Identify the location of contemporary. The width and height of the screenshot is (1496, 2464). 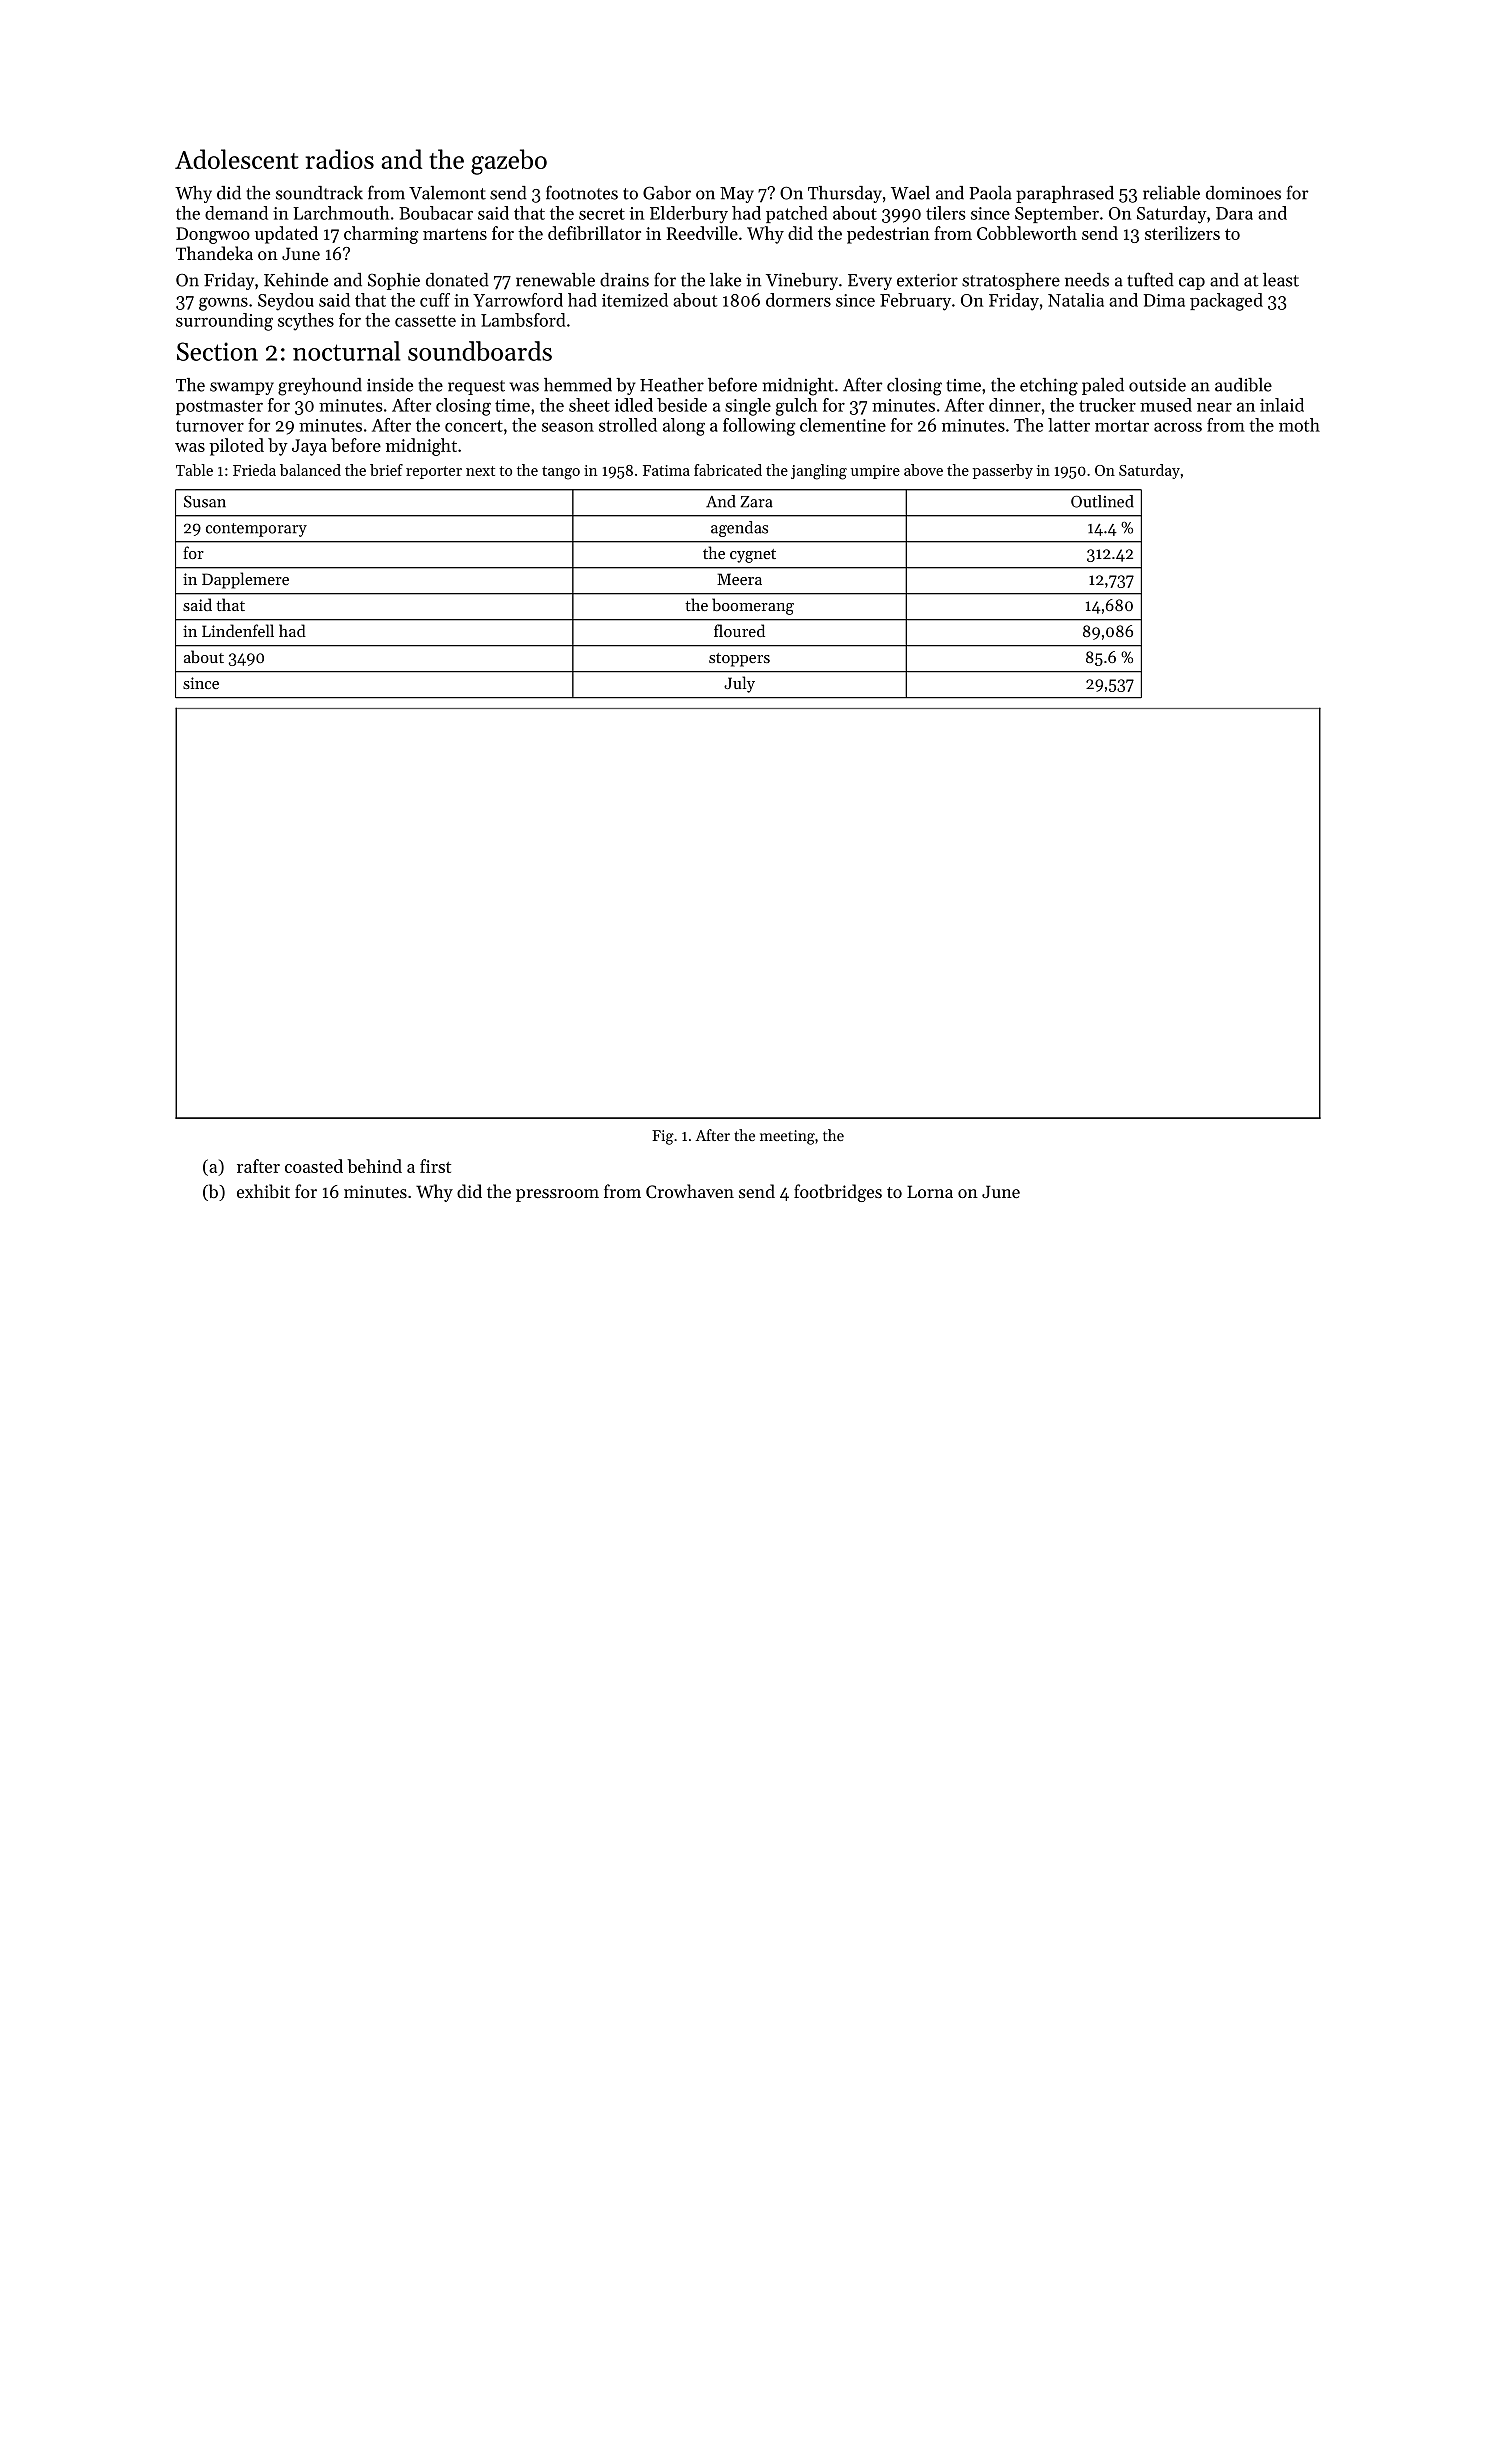
(256, 530).
